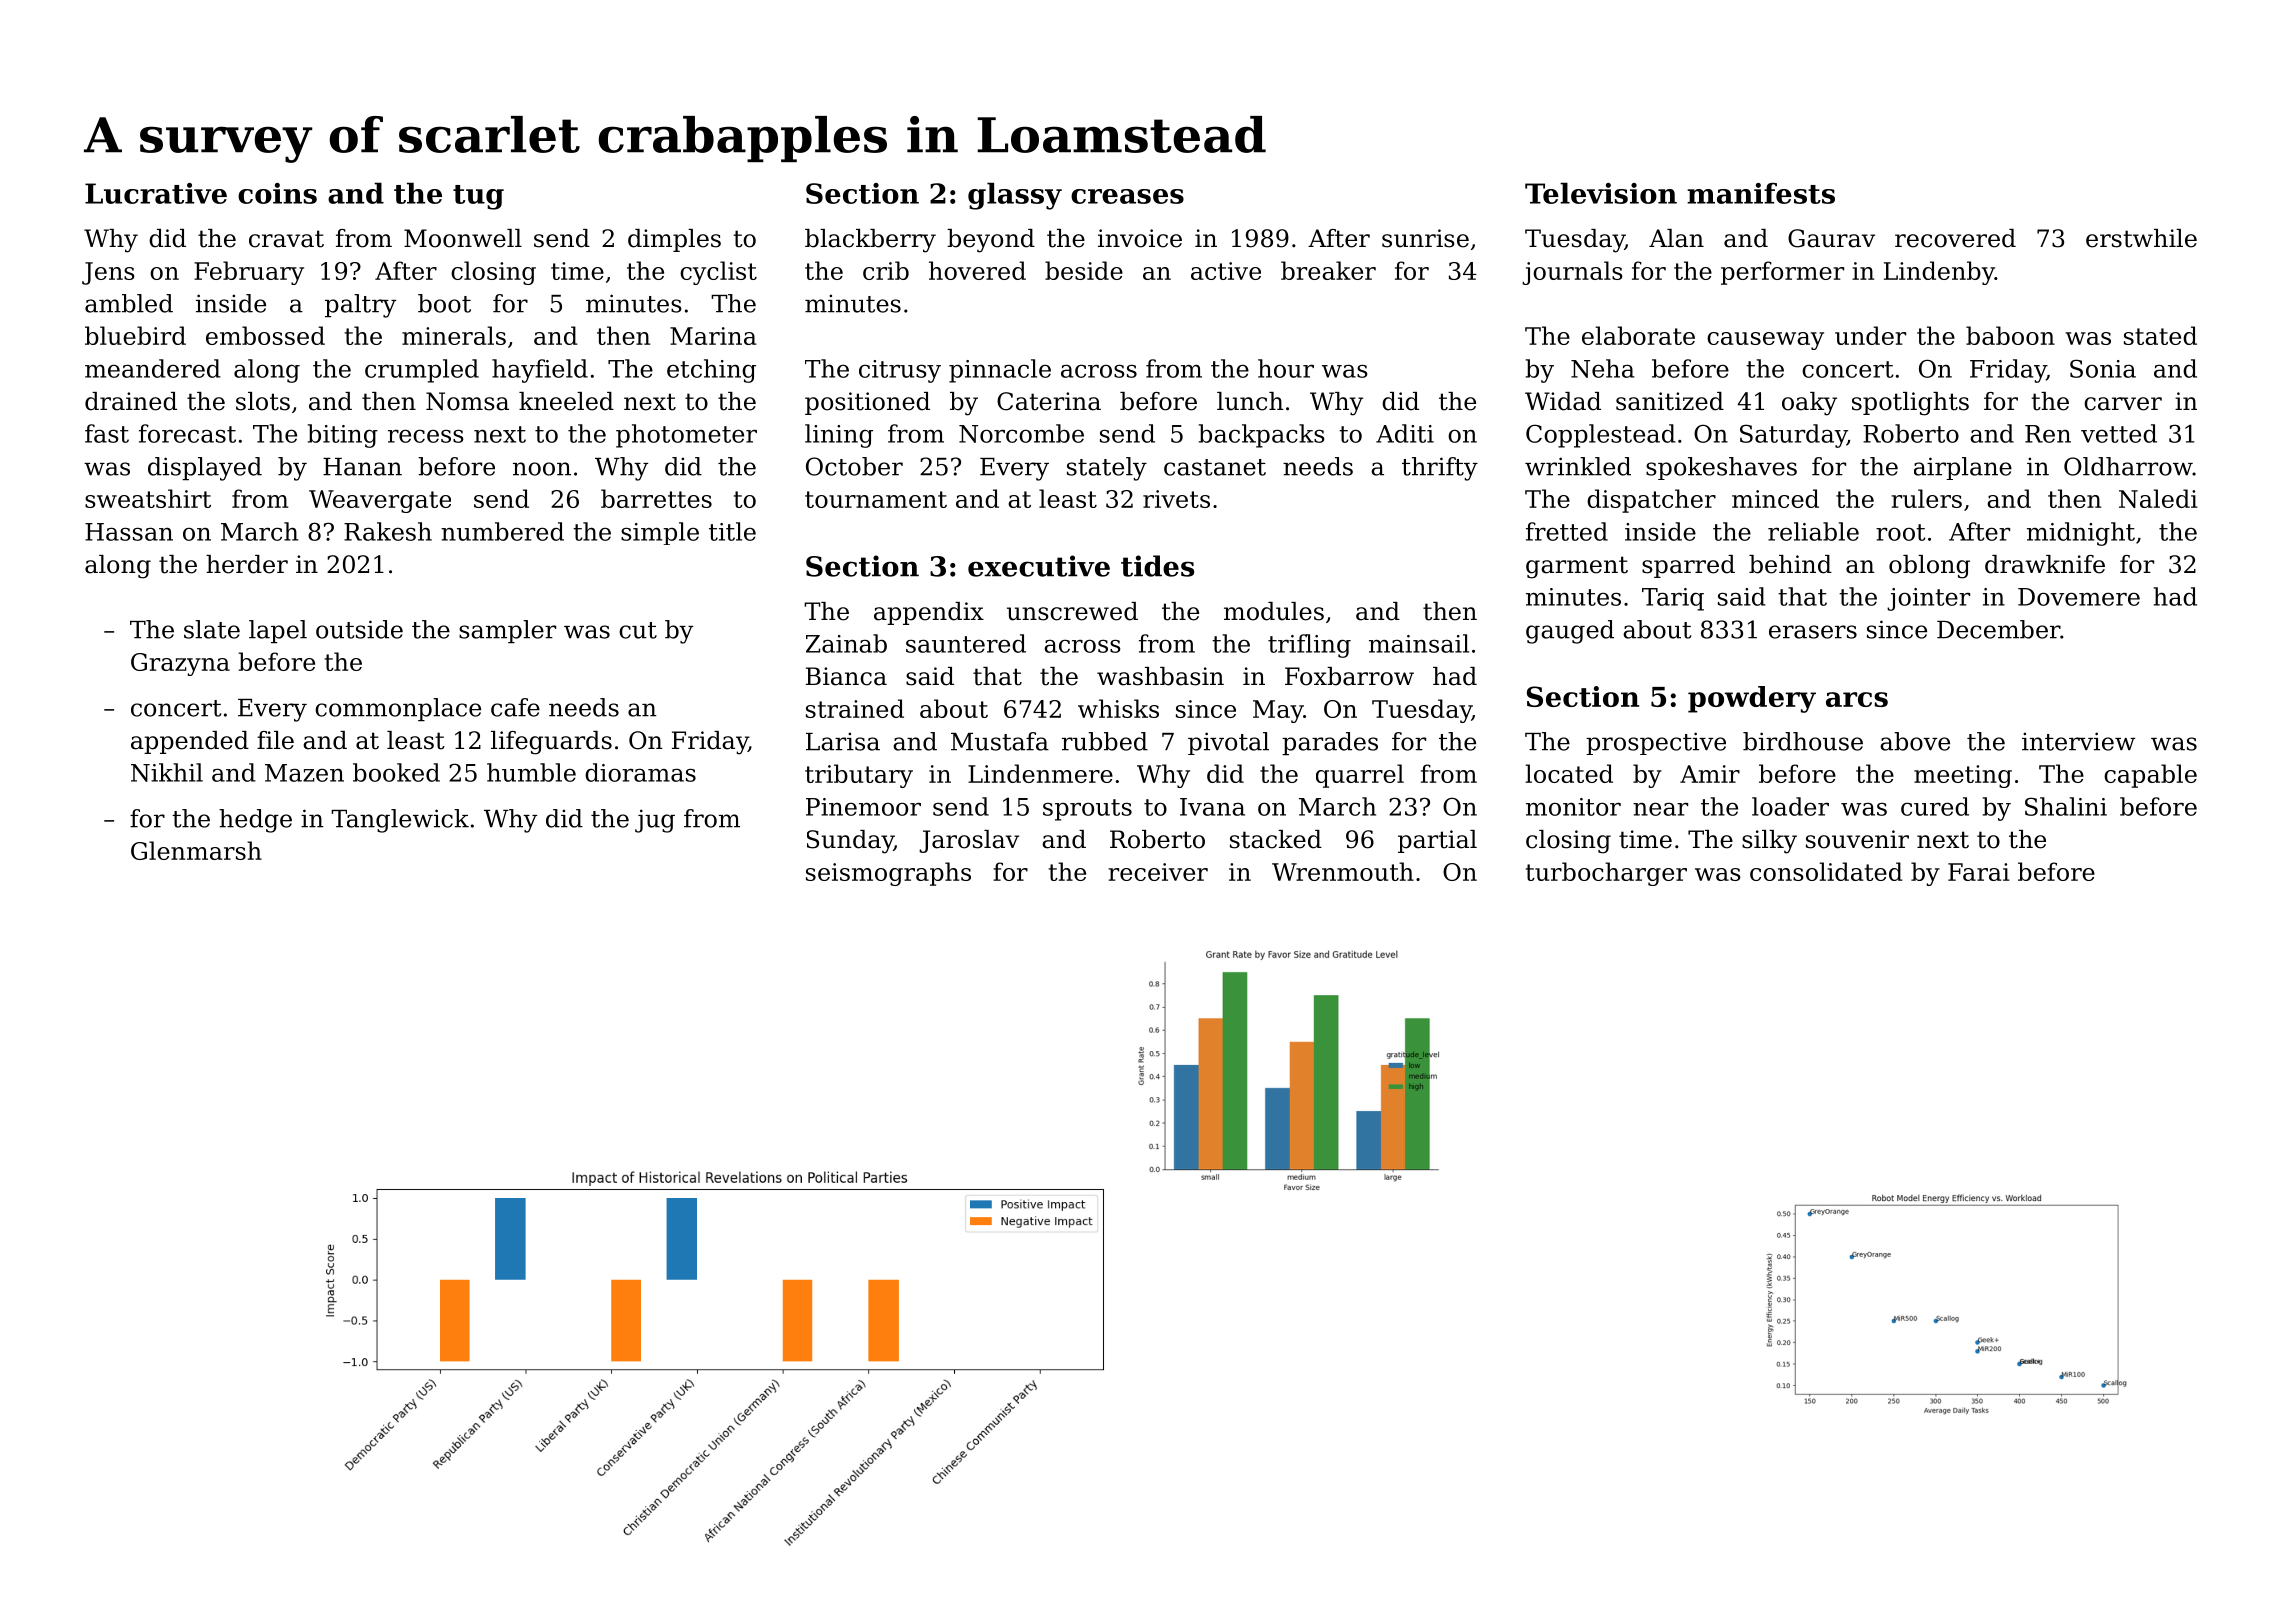 This screenshot has width=2282, height=1614. Describe the element at coordinates (108, 273) in the screenshot. I see `Jens` at that location.
